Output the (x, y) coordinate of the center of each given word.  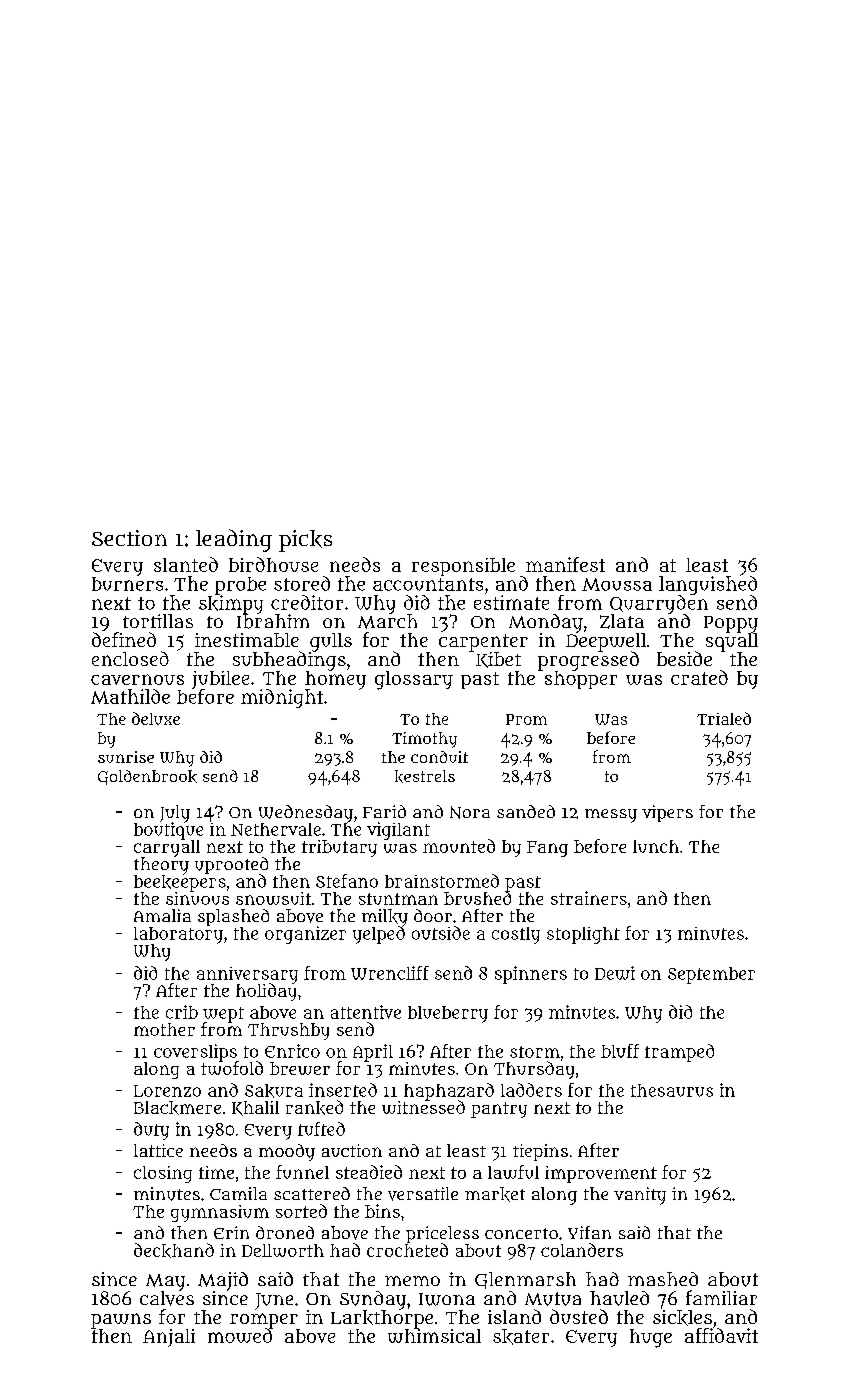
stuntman (398, 899)
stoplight (583, 935)
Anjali (169, 1338)
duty (151, 1131)
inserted (343, 1090)
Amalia (162, 915)
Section (129, 538)
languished (708, 585)
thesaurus (672, 1090)
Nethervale (276, 829)
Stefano (347, 881)
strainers (589, 898)
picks (305, 541)
